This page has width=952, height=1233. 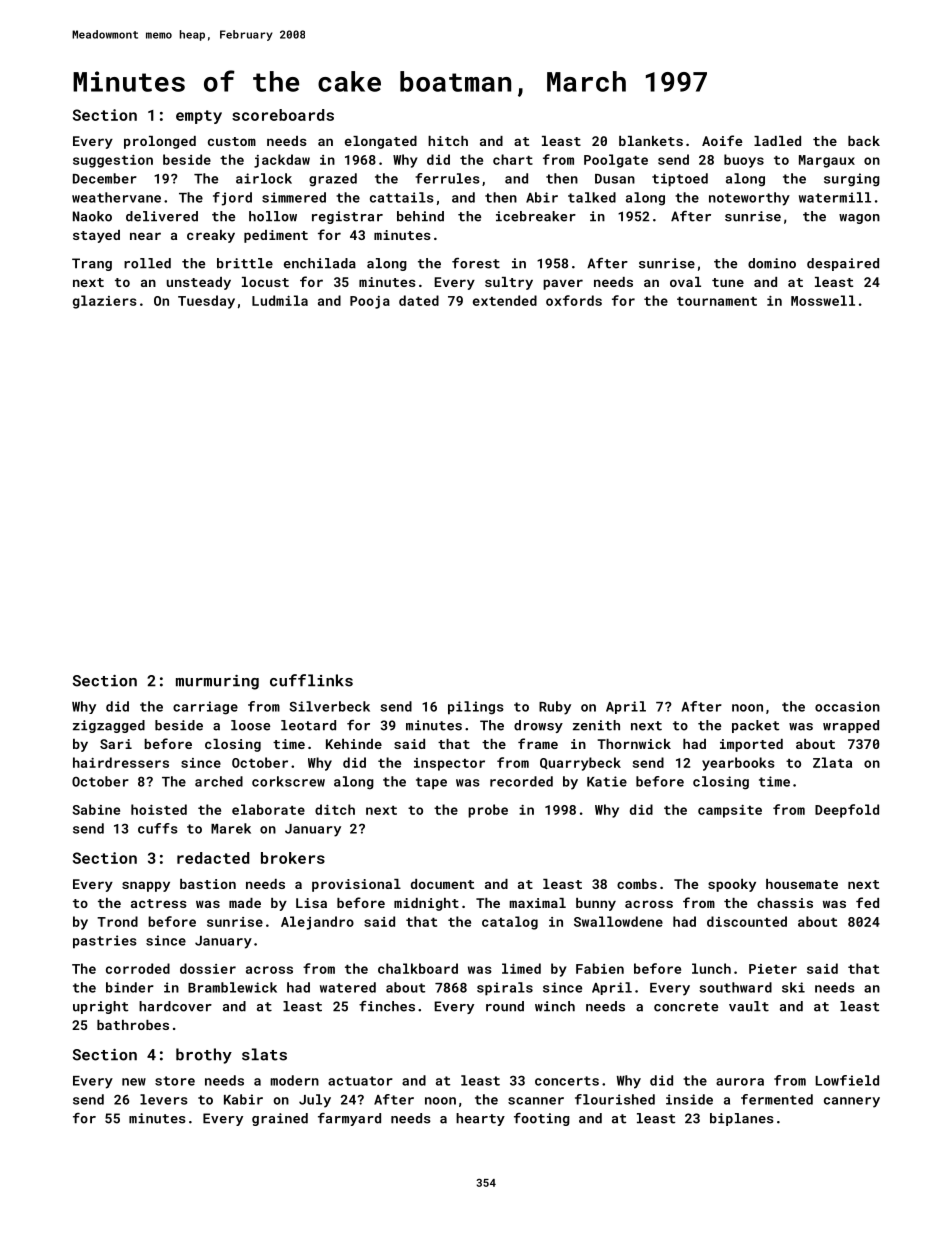 What do you see at coordinates (280, 1119) in the page?
I see `grained` at bounding box center [280, 1119].
